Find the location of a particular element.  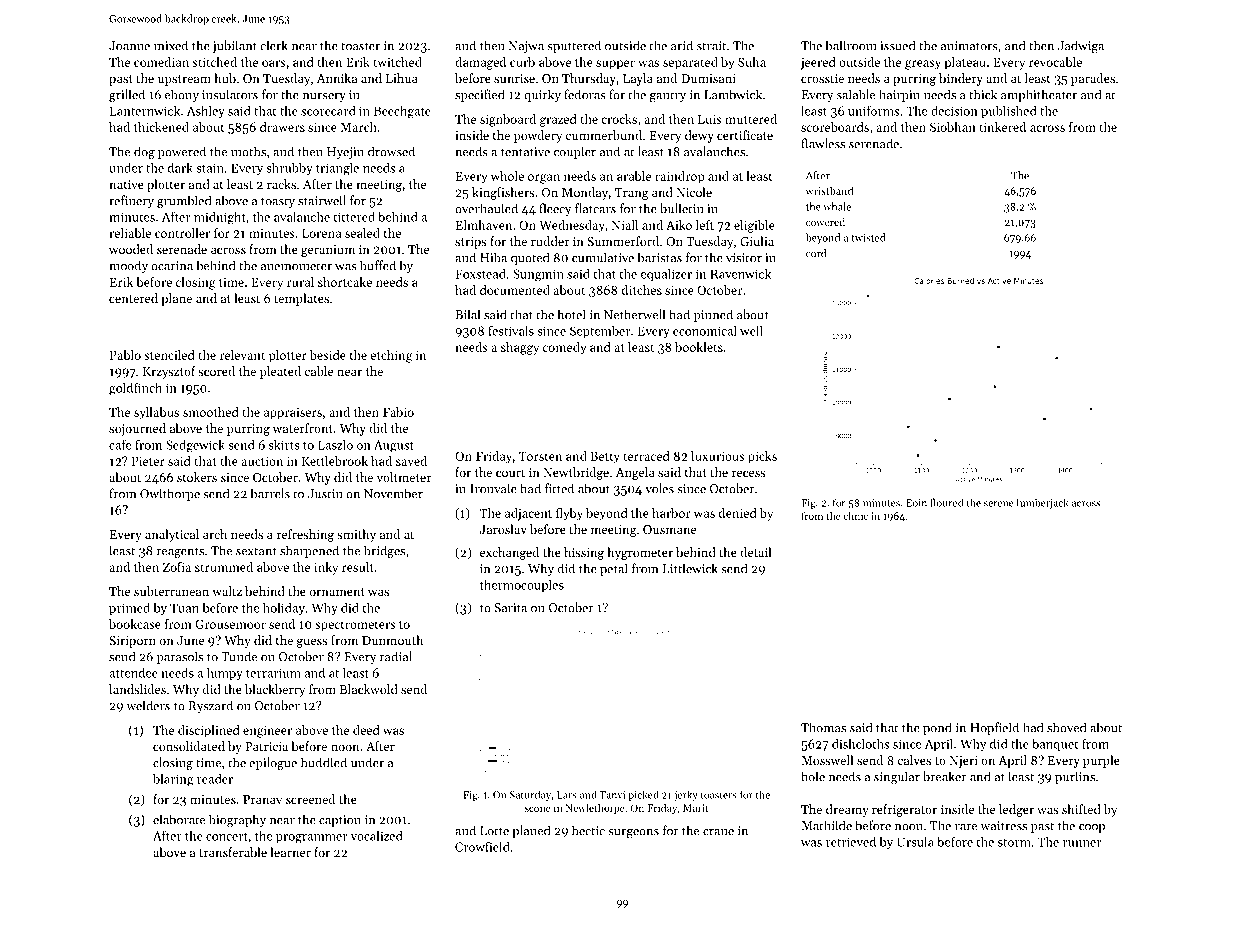

pinned is located at coordinates (713, 315).
